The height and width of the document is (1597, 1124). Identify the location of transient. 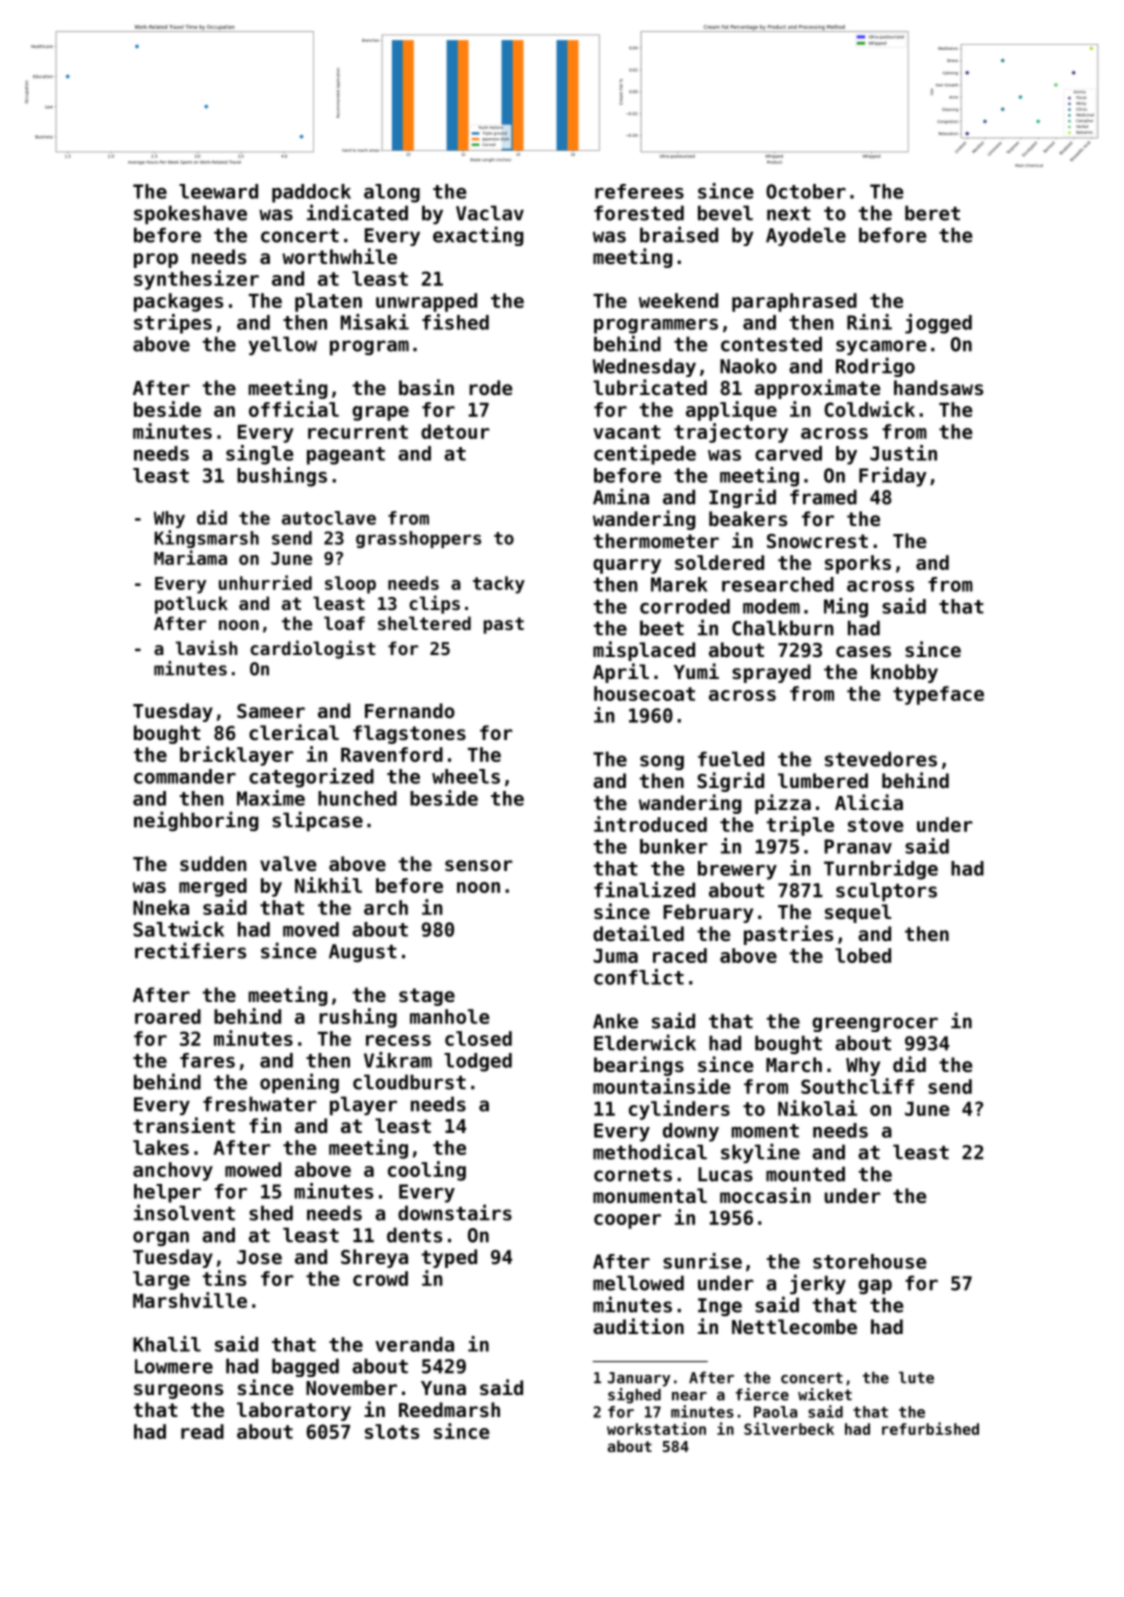
(184, 1125).
